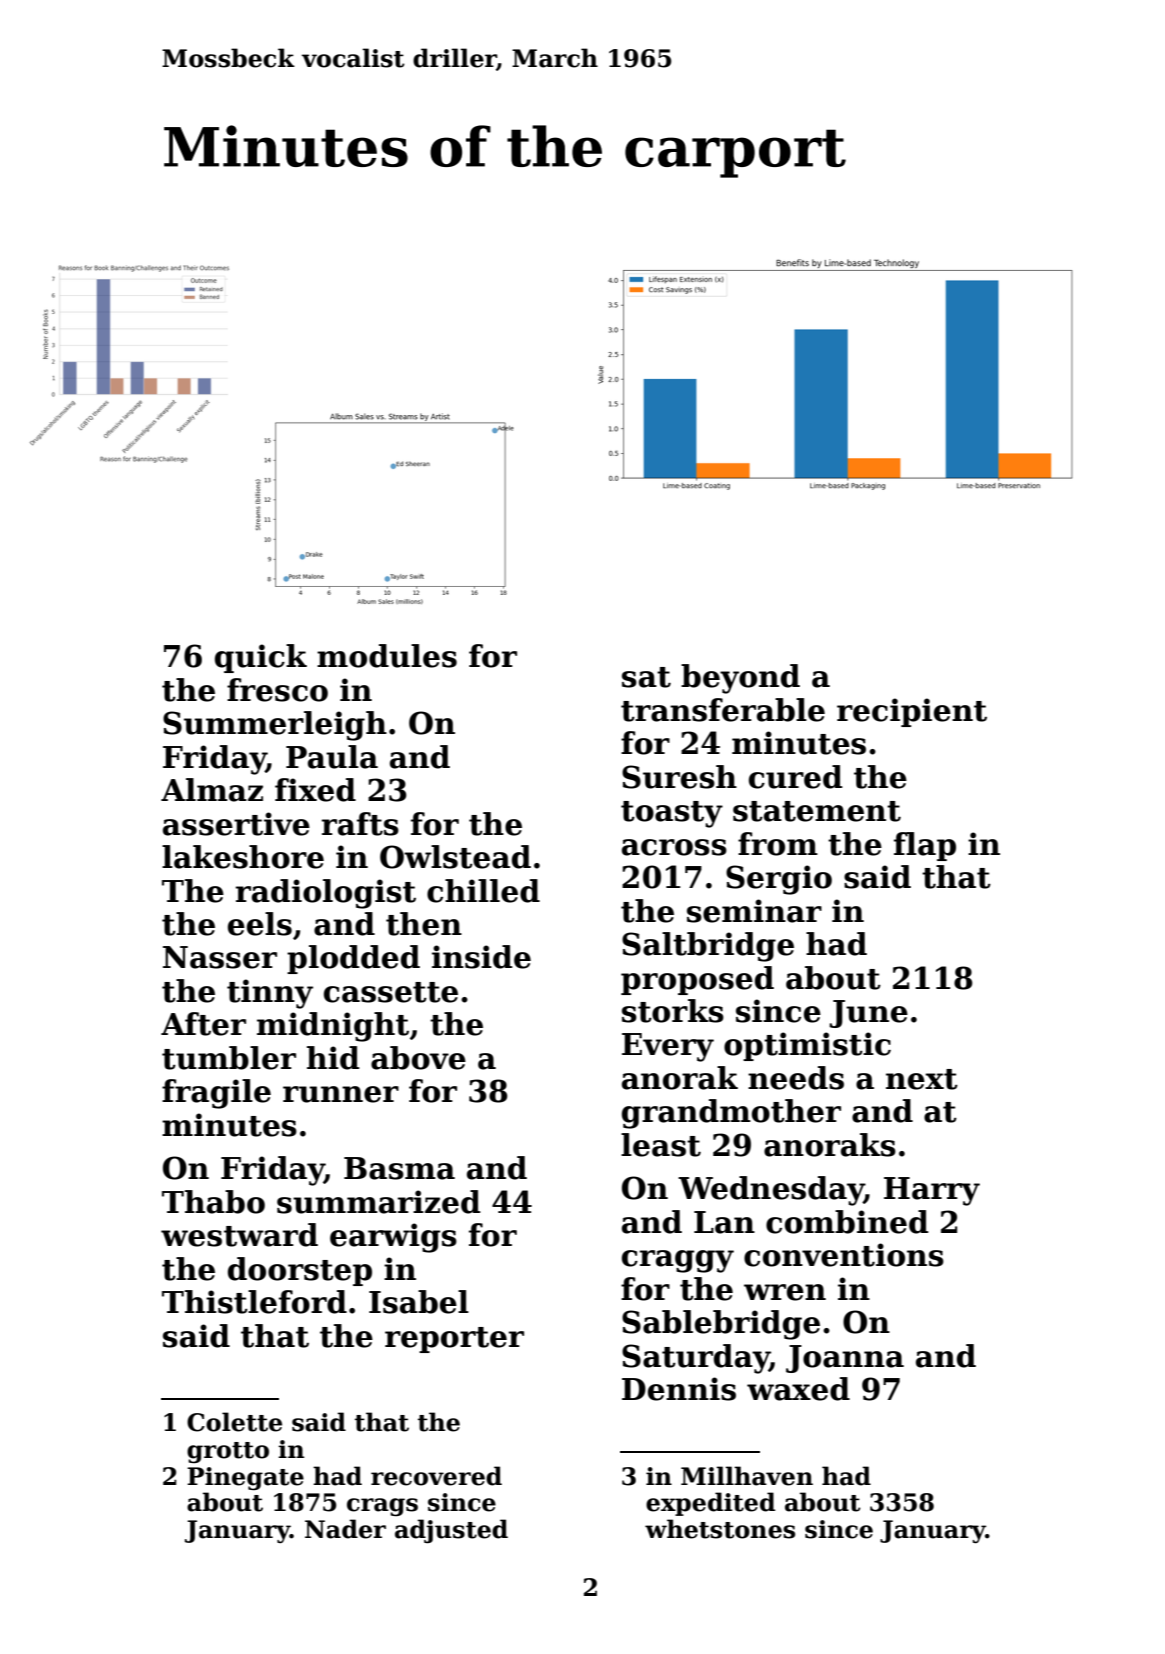 This image has width=1165, height=1654. What do you see at coordinates (672, 814) in the image?
I see `toasty` at bounding box center [672, 814].
